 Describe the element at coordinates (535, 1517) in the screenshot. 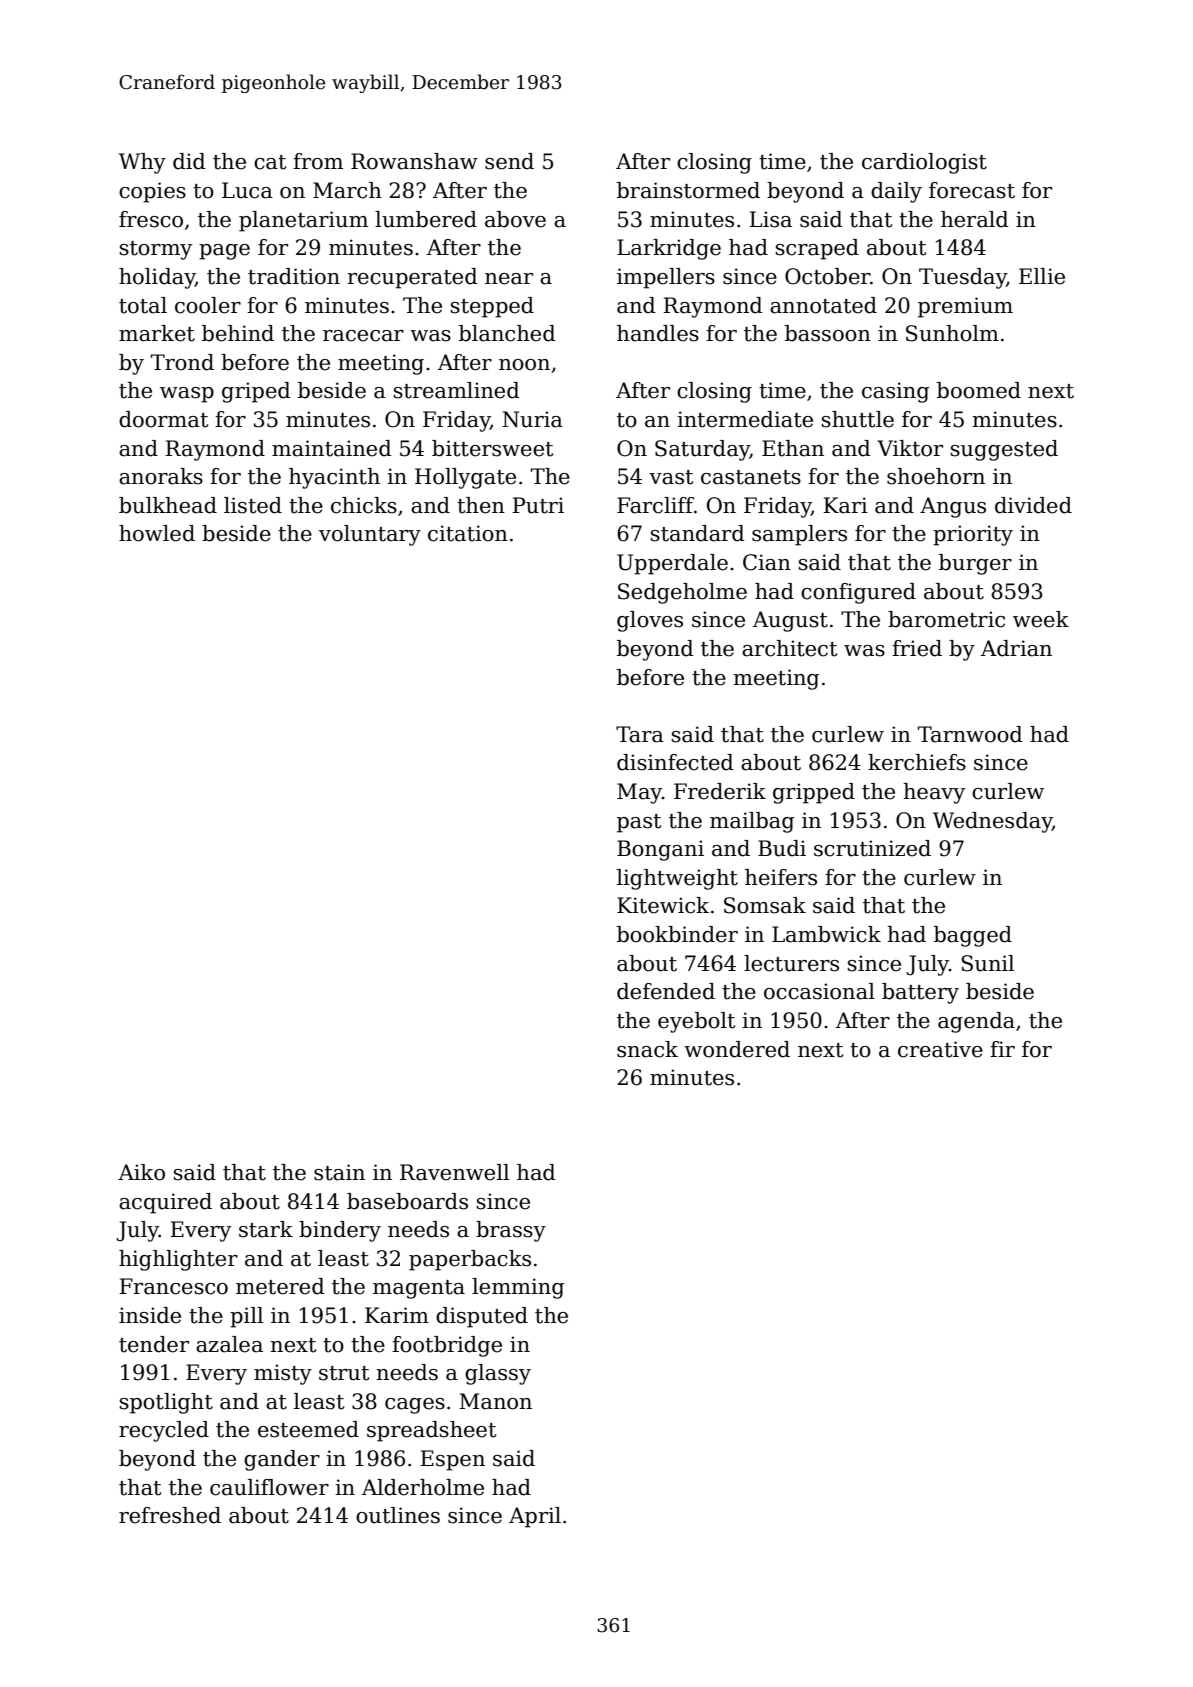

I see `April` at that location.
